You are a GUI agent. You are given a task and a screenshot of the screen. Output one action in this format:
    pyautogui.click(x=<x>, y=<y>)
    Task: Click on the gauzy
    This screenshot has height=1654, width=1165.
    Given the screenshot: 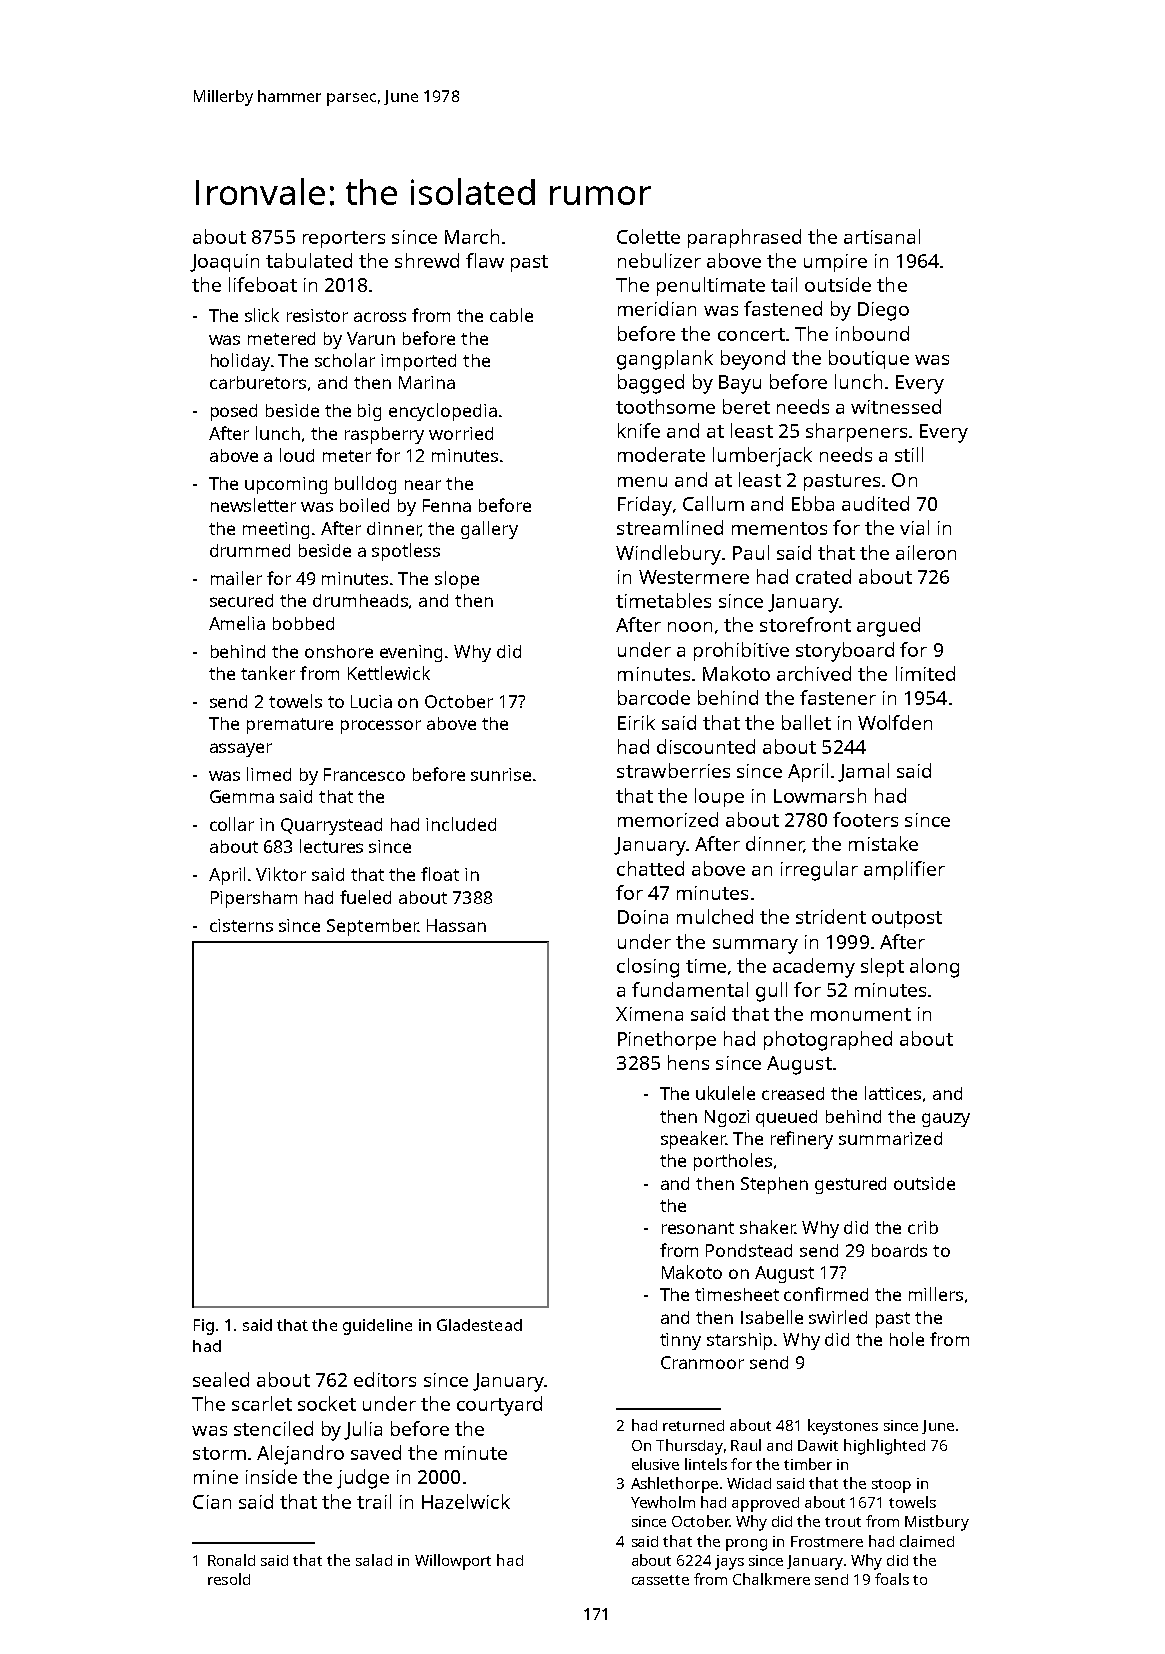 What is the action you would take?
    pyautogui.click(x=946, y=1120)
